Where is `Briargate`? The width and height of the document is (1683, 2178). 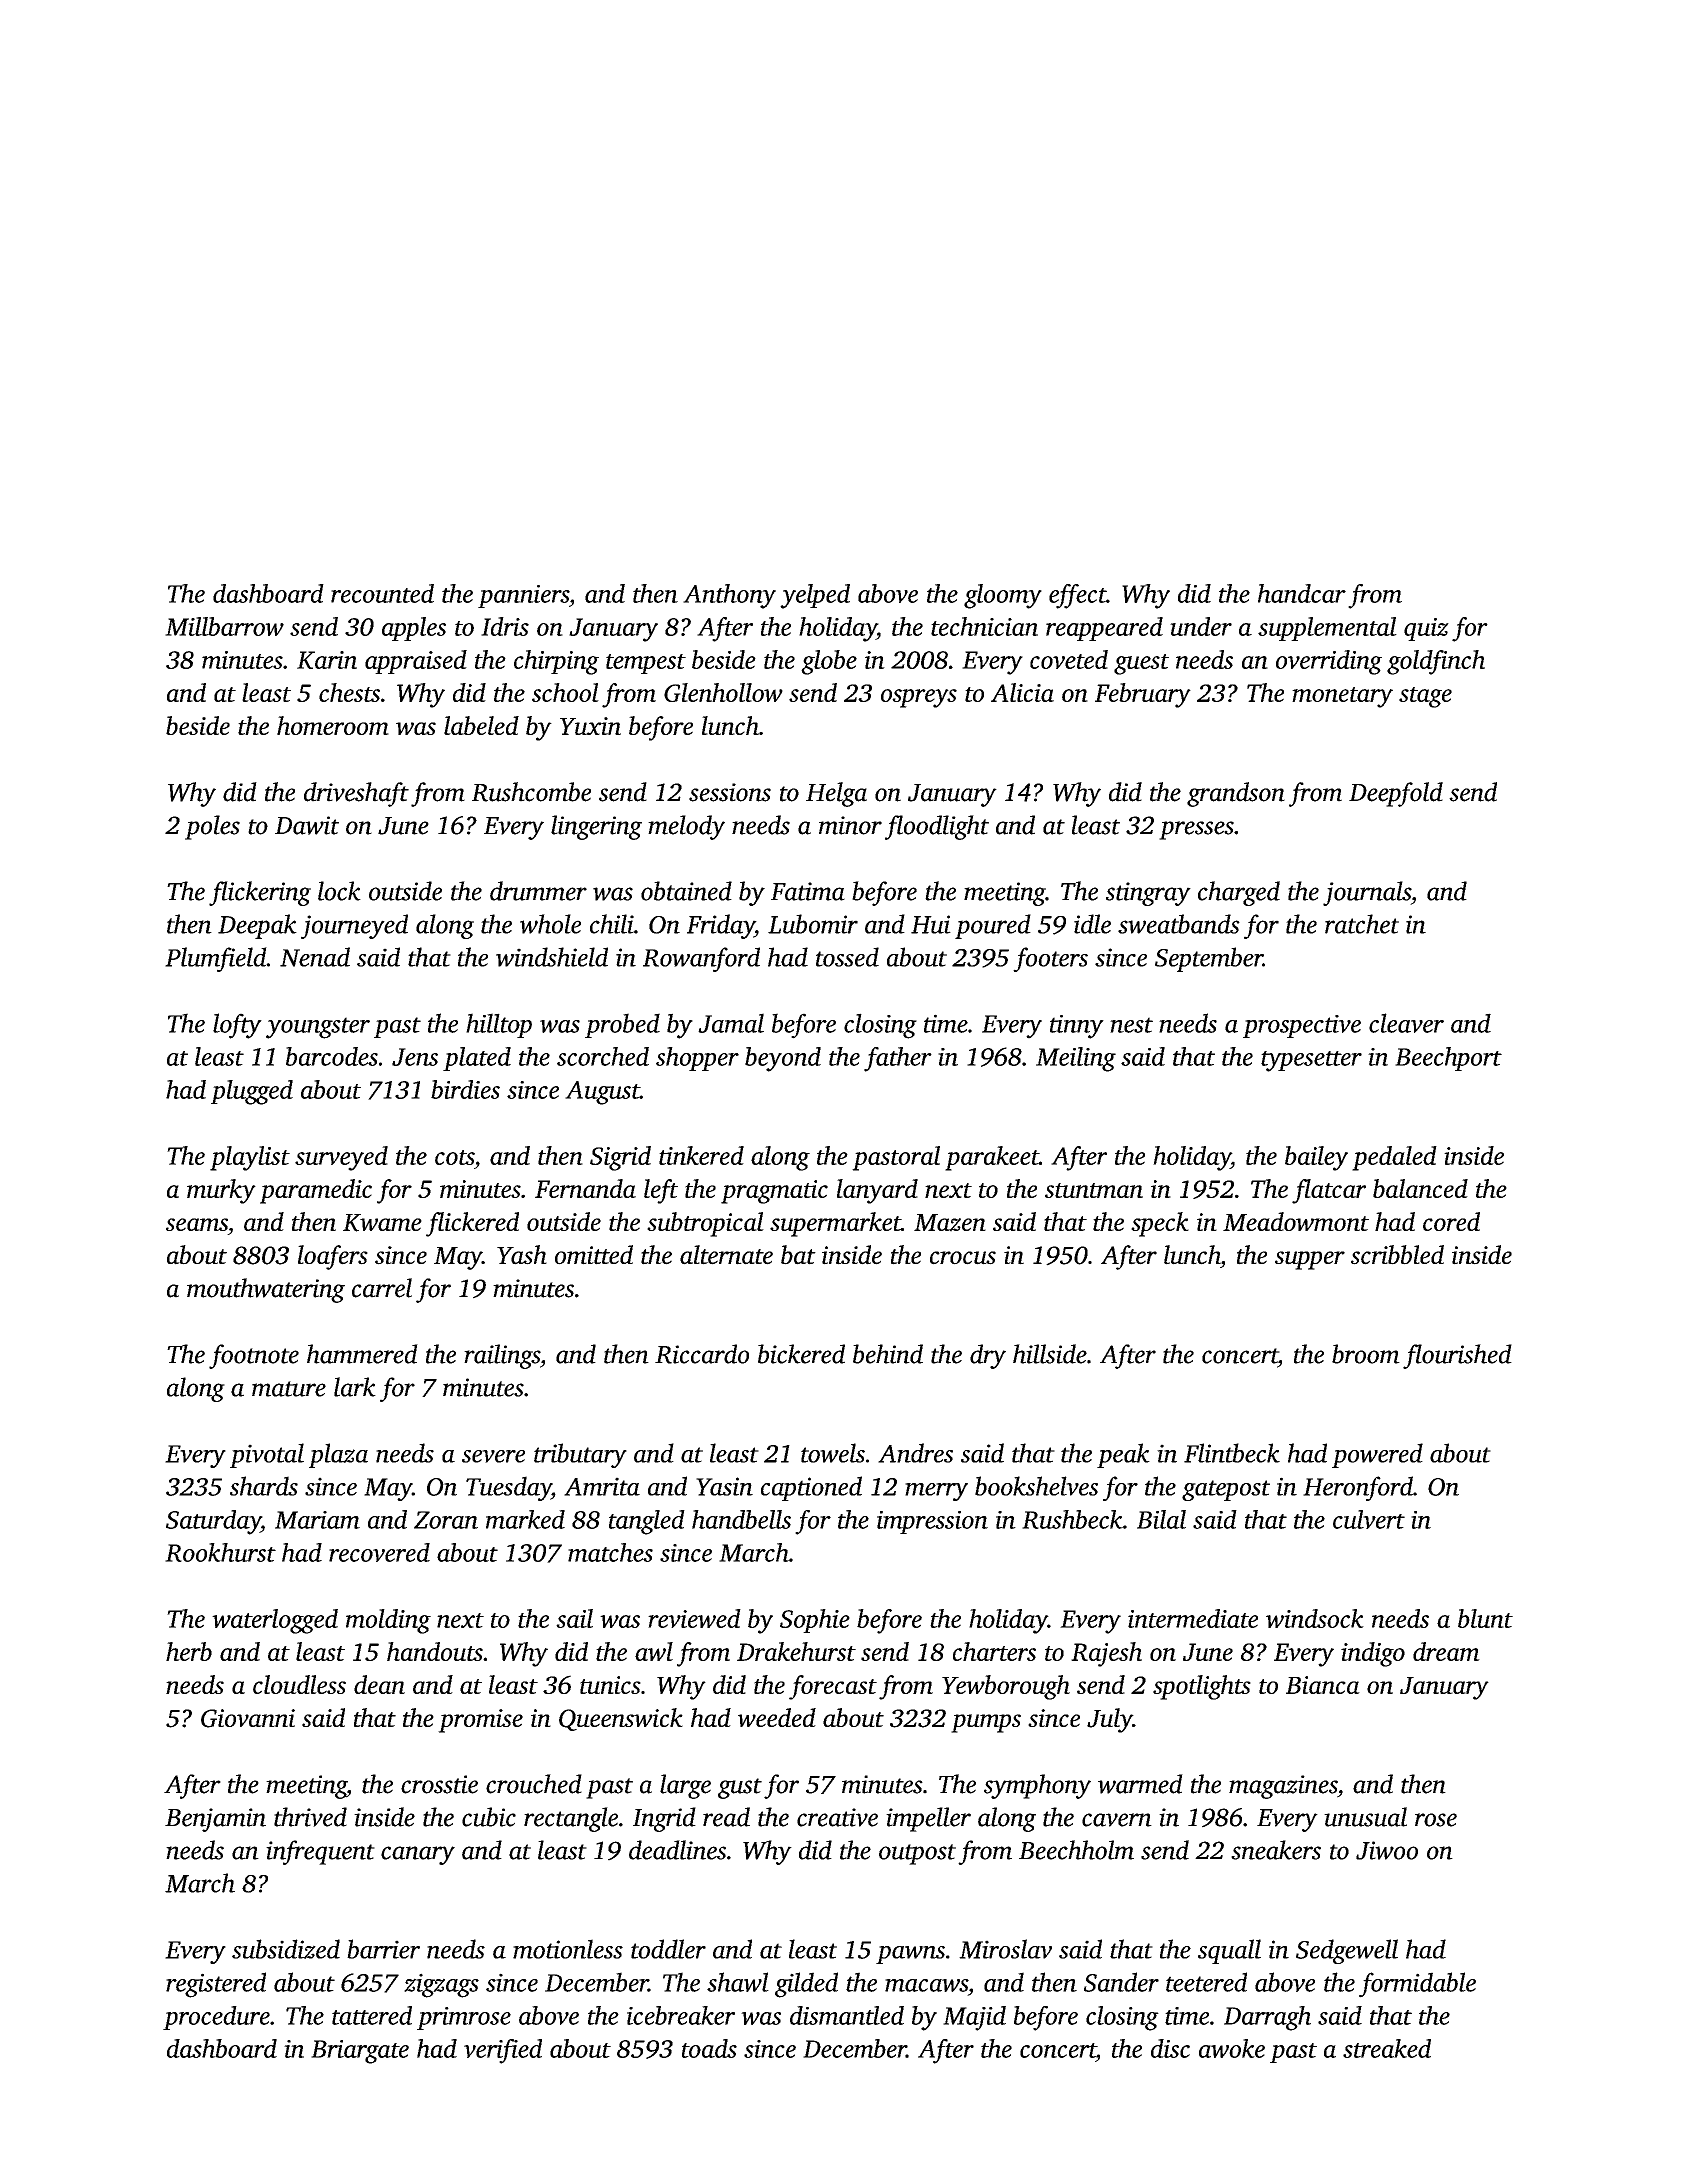 Briargate is located at coordinates (360, 2052).
